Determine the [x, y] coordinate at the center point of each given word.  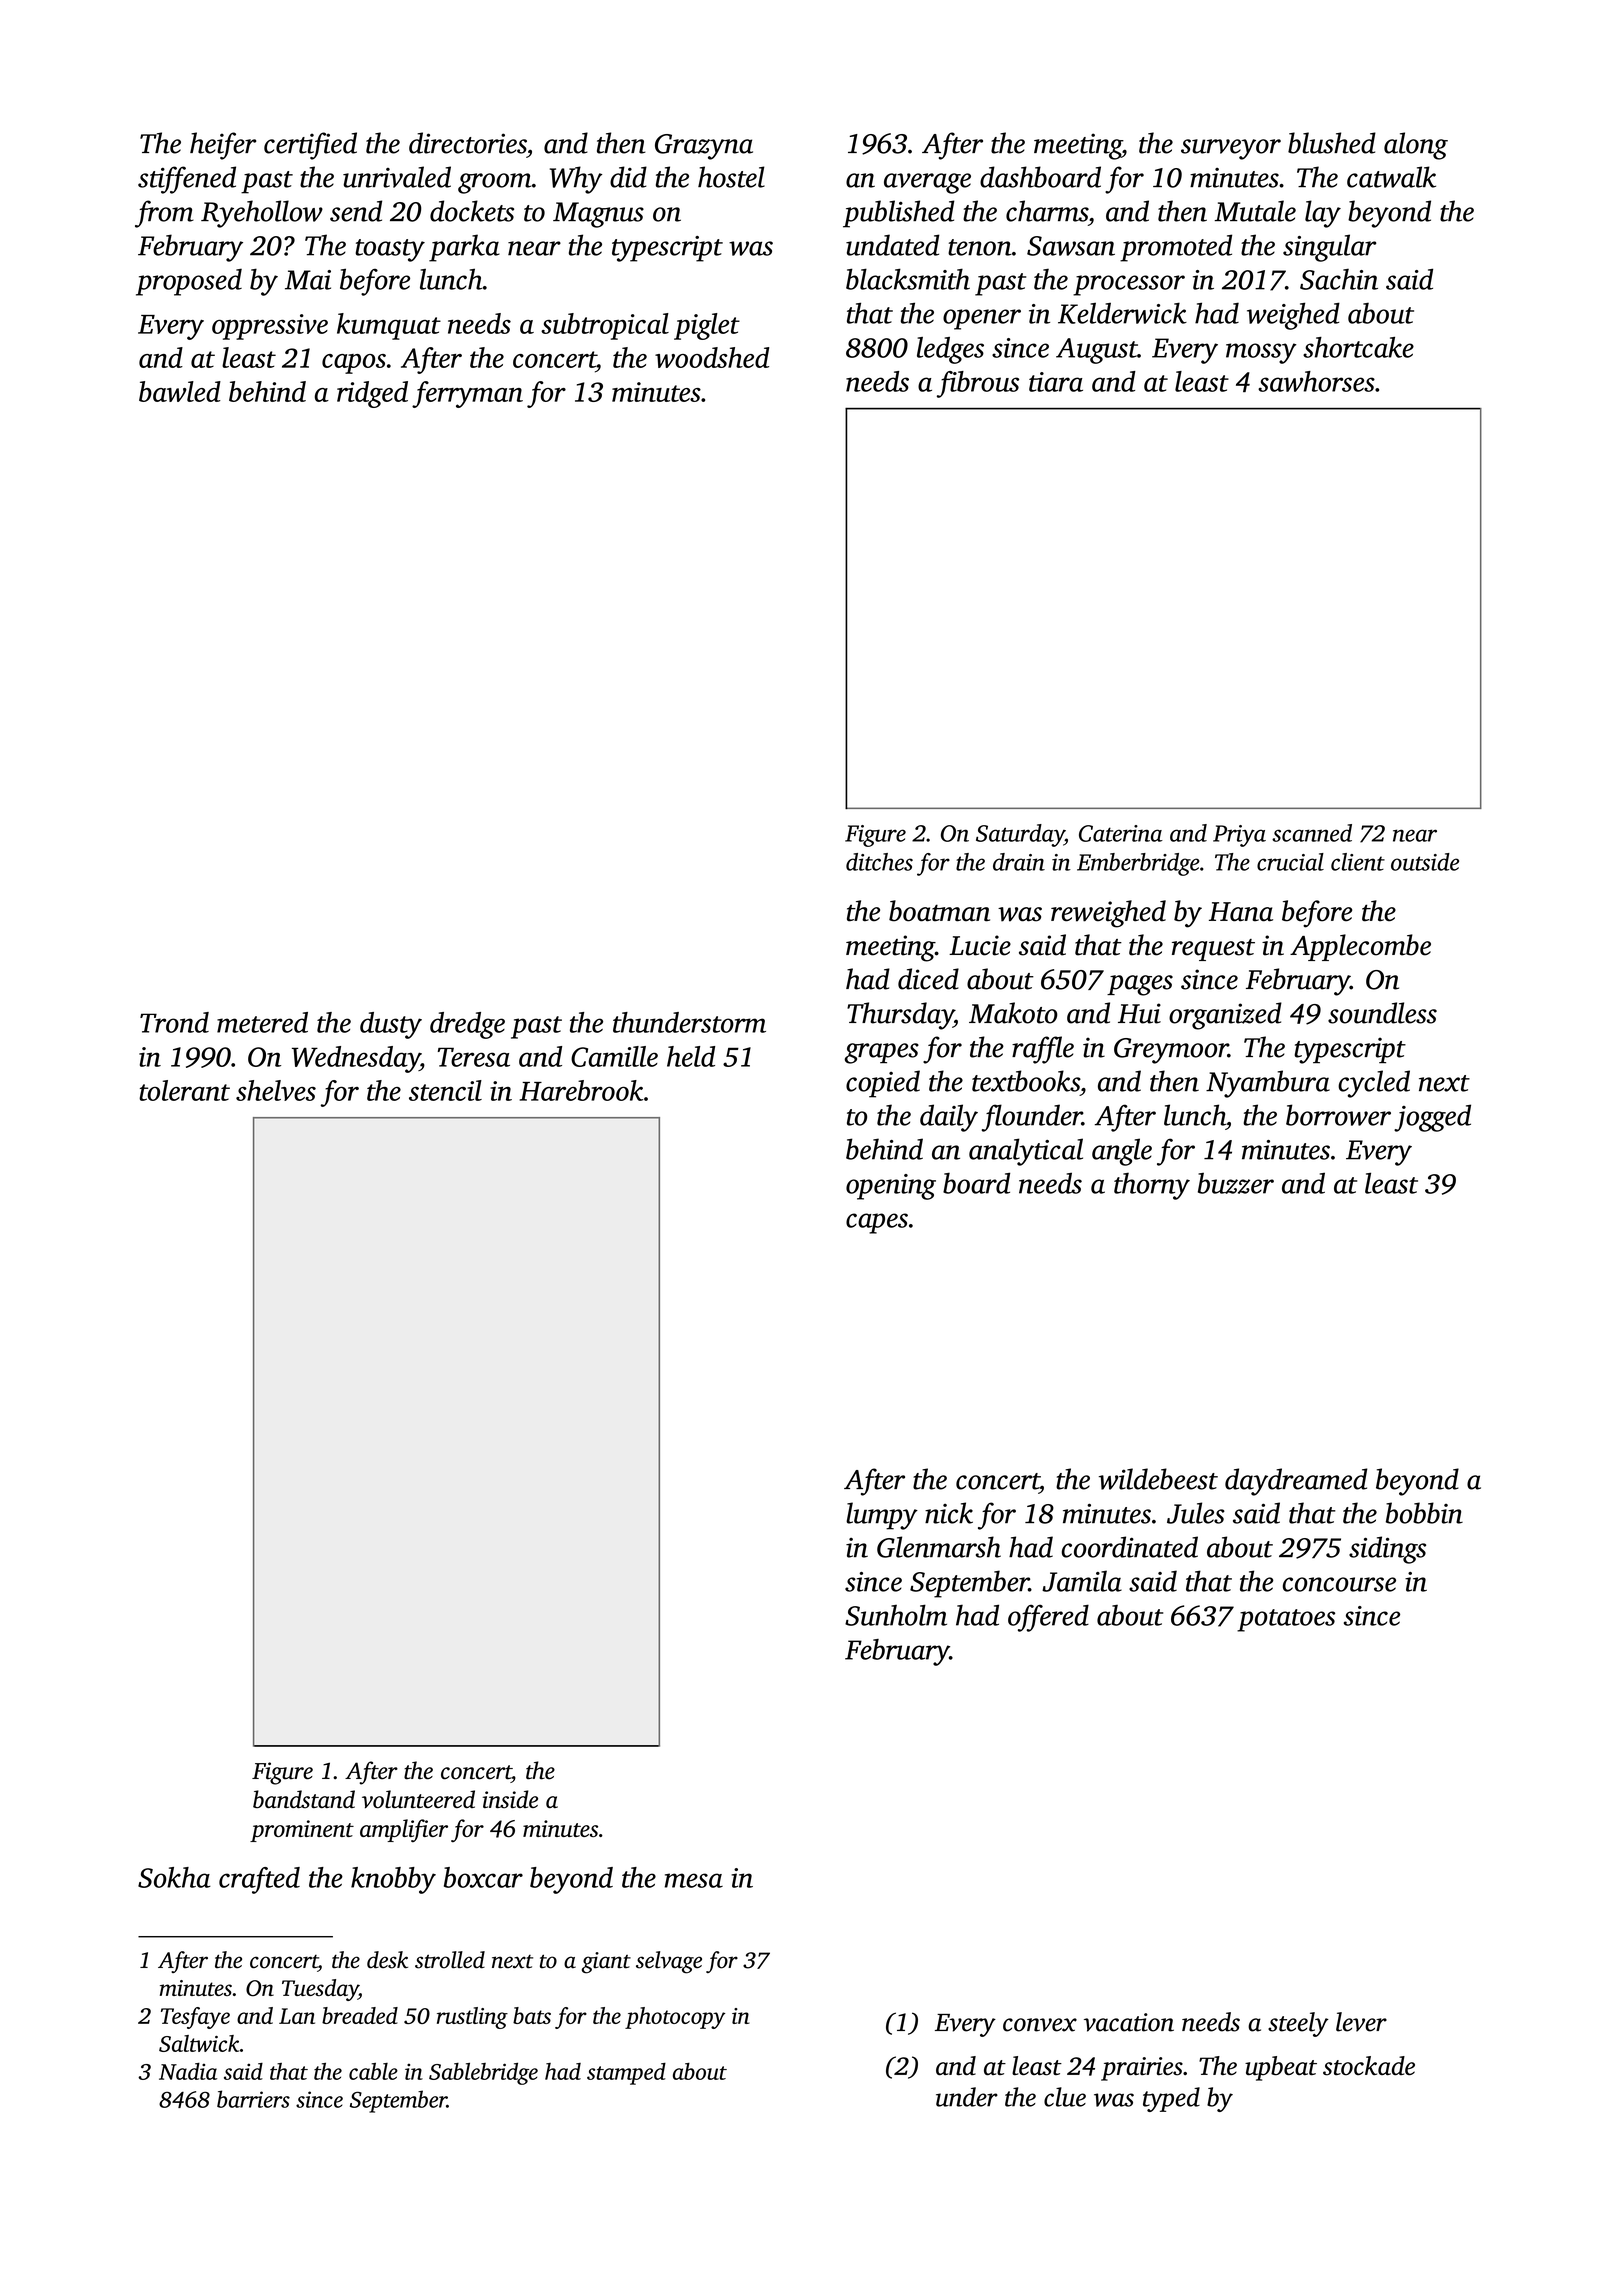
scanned [1312, 833]
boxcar [483, 1877]
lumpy [882, 1516]
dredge [467, 1025]
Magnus [598, 215]
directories [468, 143]
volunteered [418, 1799]
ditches [879, 862]
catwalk [1391, 177]
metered [262, 1022]
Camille [614, 1056]
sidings [1387, 1550]
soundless [1382, 1013]
